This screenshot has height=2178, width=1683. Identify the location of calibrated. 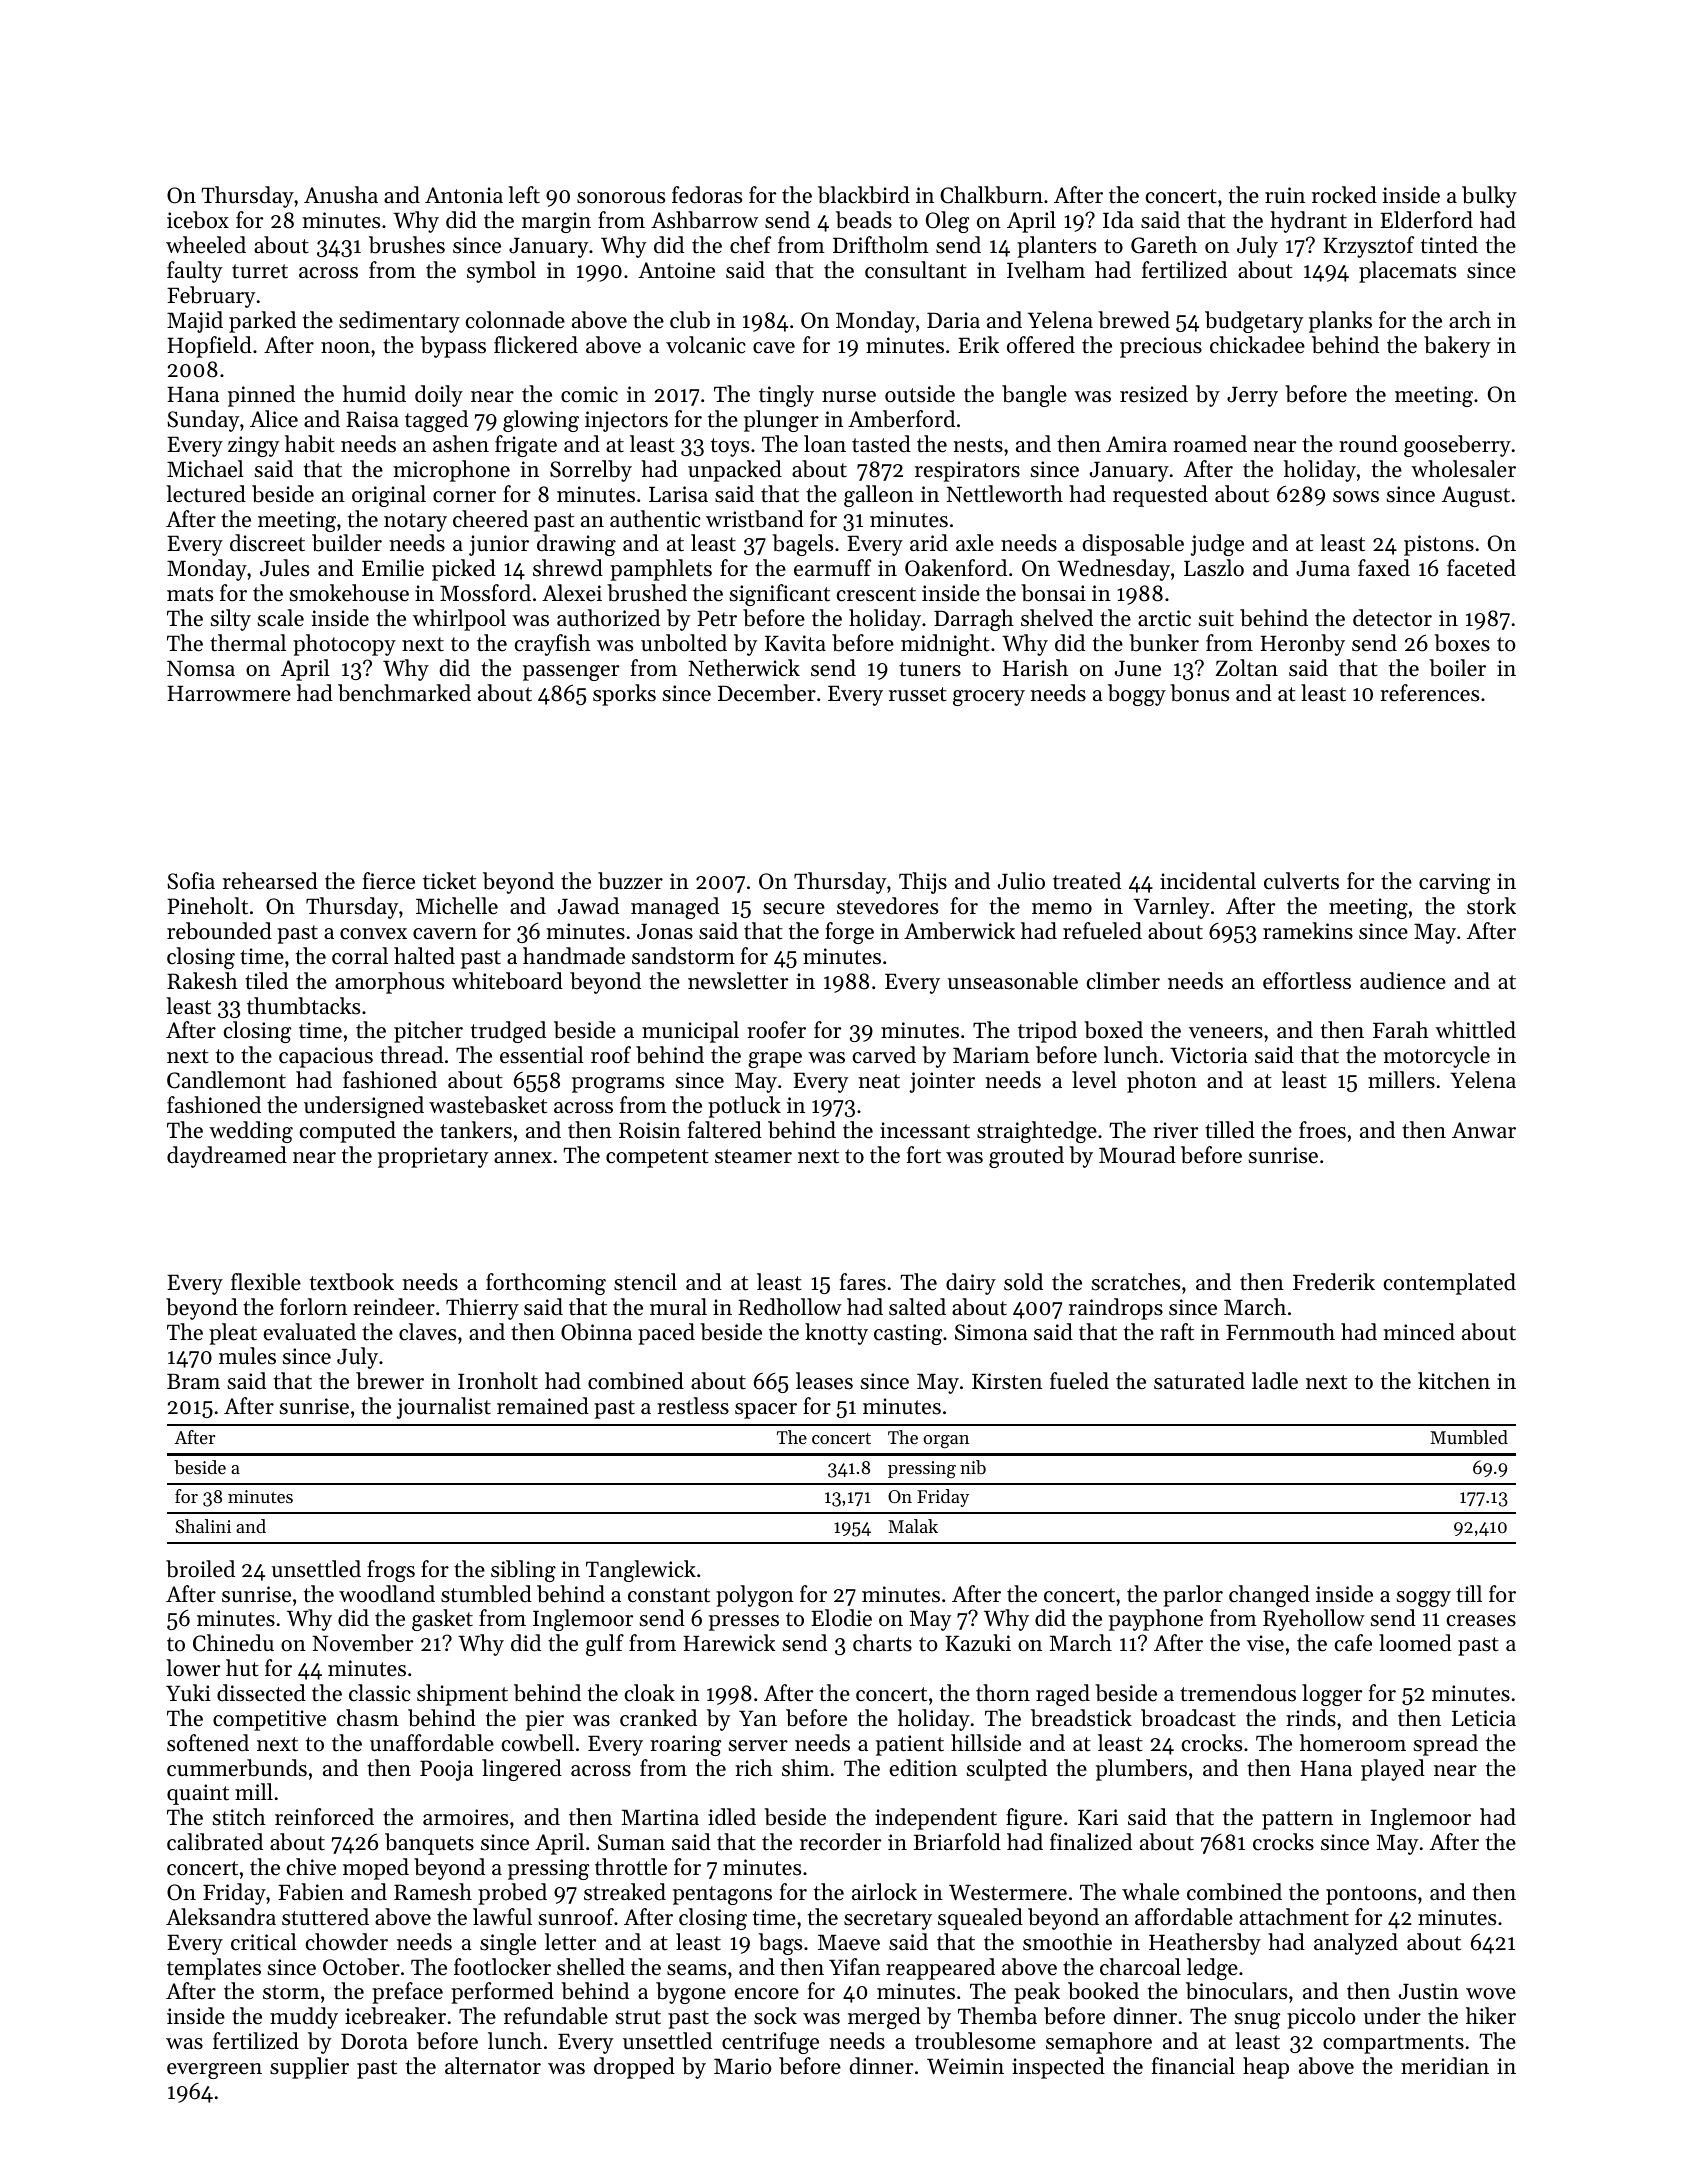
(215, 1842).
